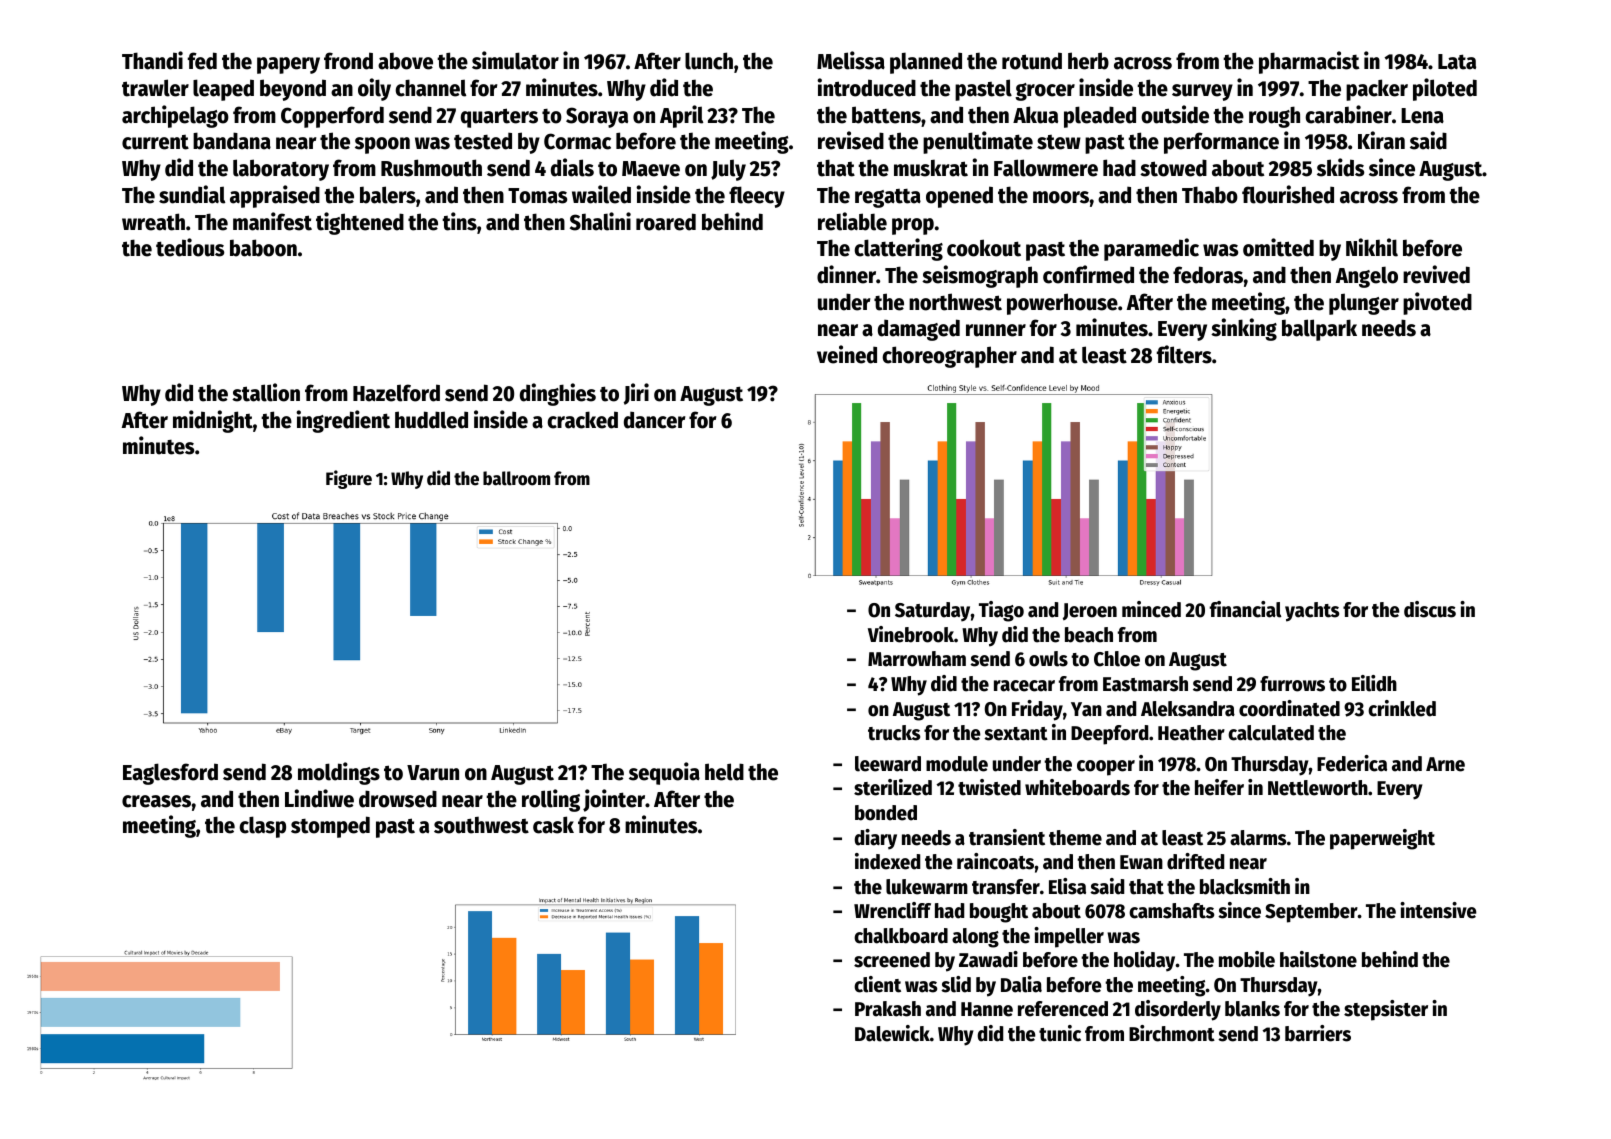 Image resolution: width=1611 pixels, height=1139 pixels. Describe the element at coordinates (888, 1009) in the screenshot. I see `Prakash` at that location.
